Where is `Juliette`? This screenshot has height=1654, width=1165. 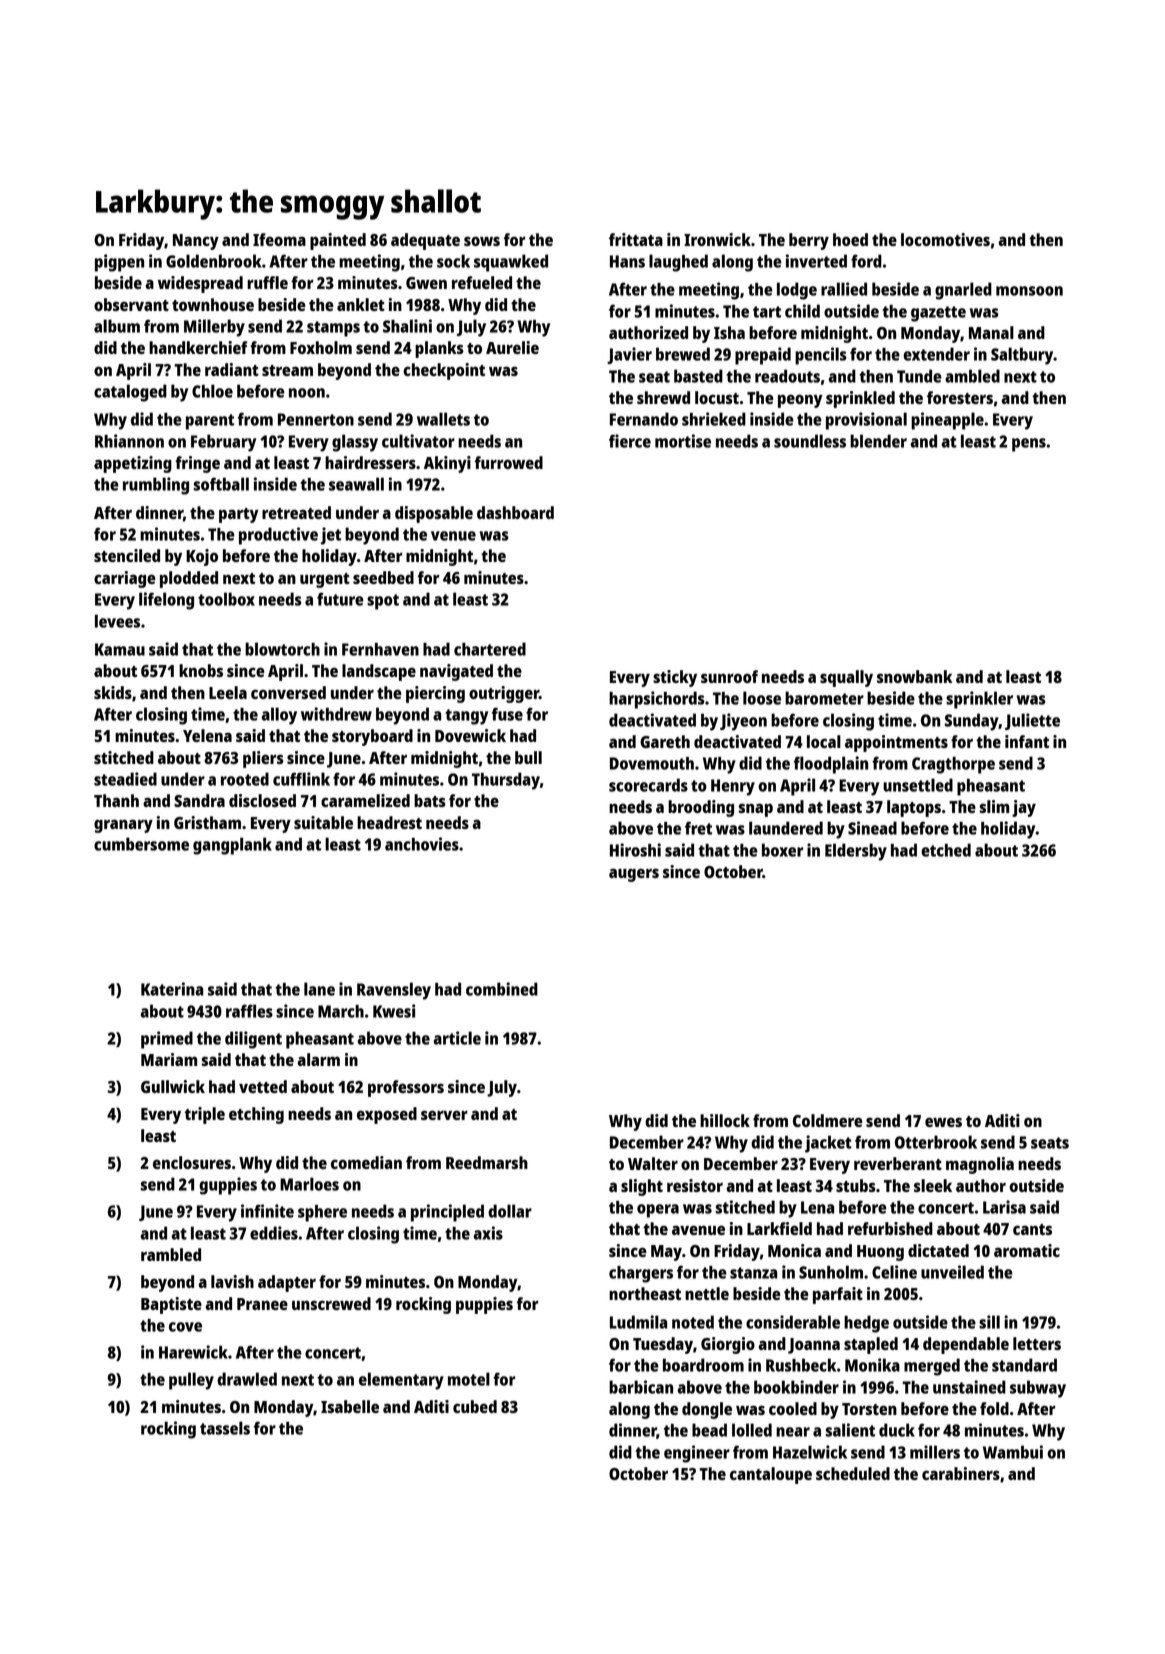 Juliette is located at coordinates (1032, 721).
